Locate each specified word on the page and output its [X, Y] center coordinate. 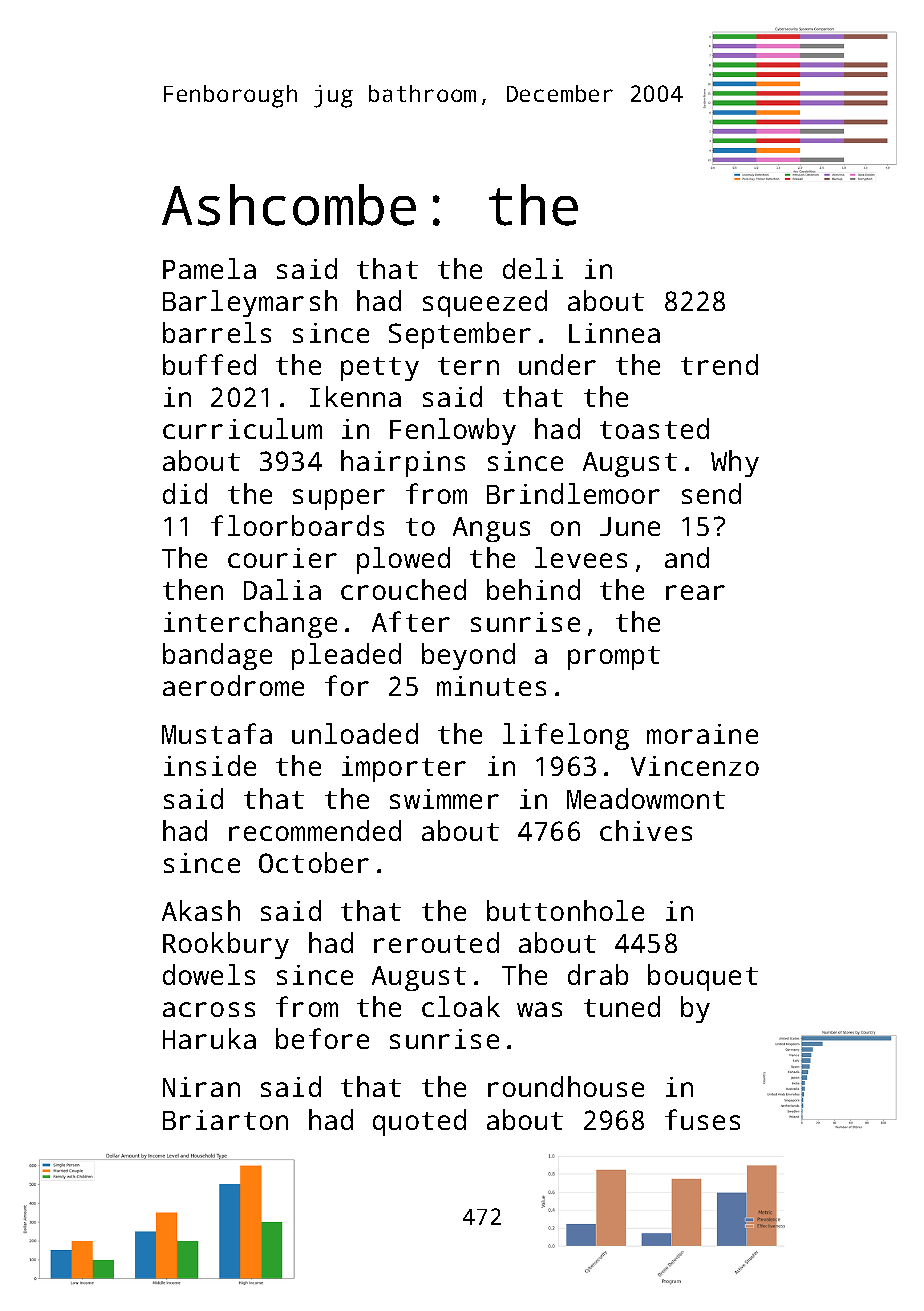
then [193, 589]
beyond [468, 656]
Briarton [225, 1120]
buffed [209, 364]
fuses [702, 1119]
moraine [702, 734]
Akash [201, 910]
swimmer [444, 799]
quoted [419, 1122]
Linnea [614, 333]
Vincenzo [695, 766]
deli [533, 268]
